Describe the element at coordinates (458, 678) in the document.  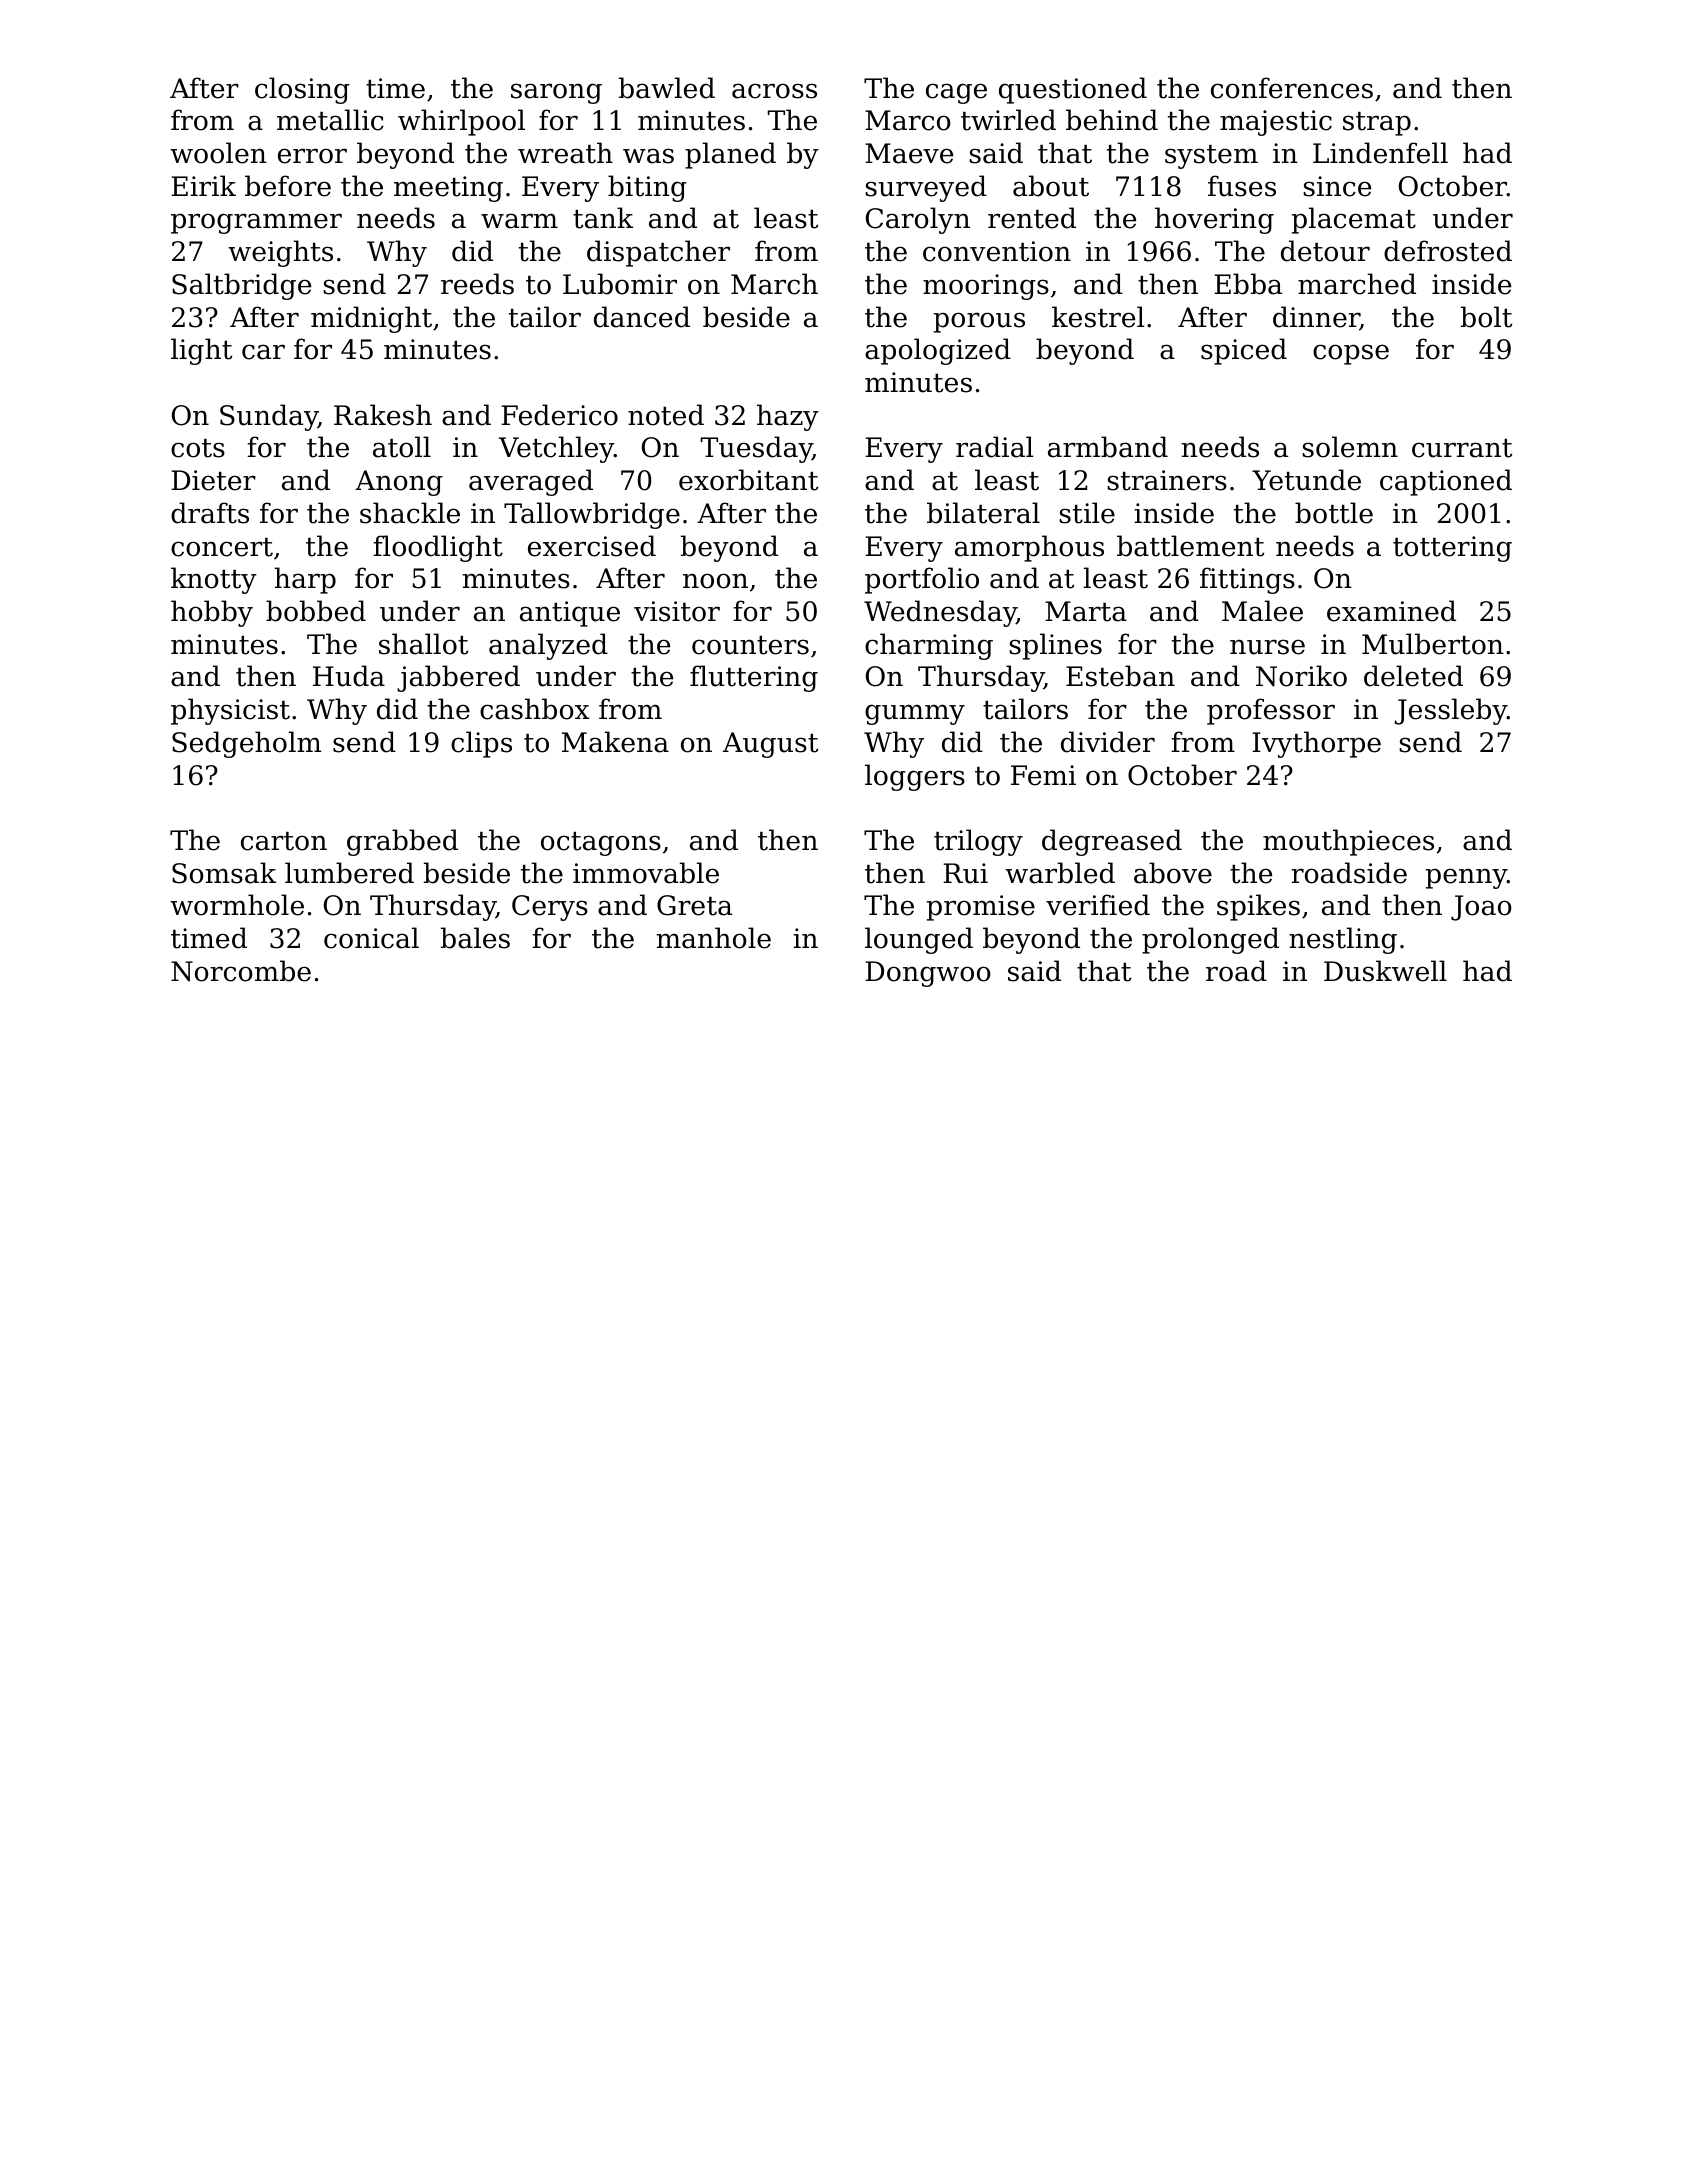
I see `jabbered` at that location.
